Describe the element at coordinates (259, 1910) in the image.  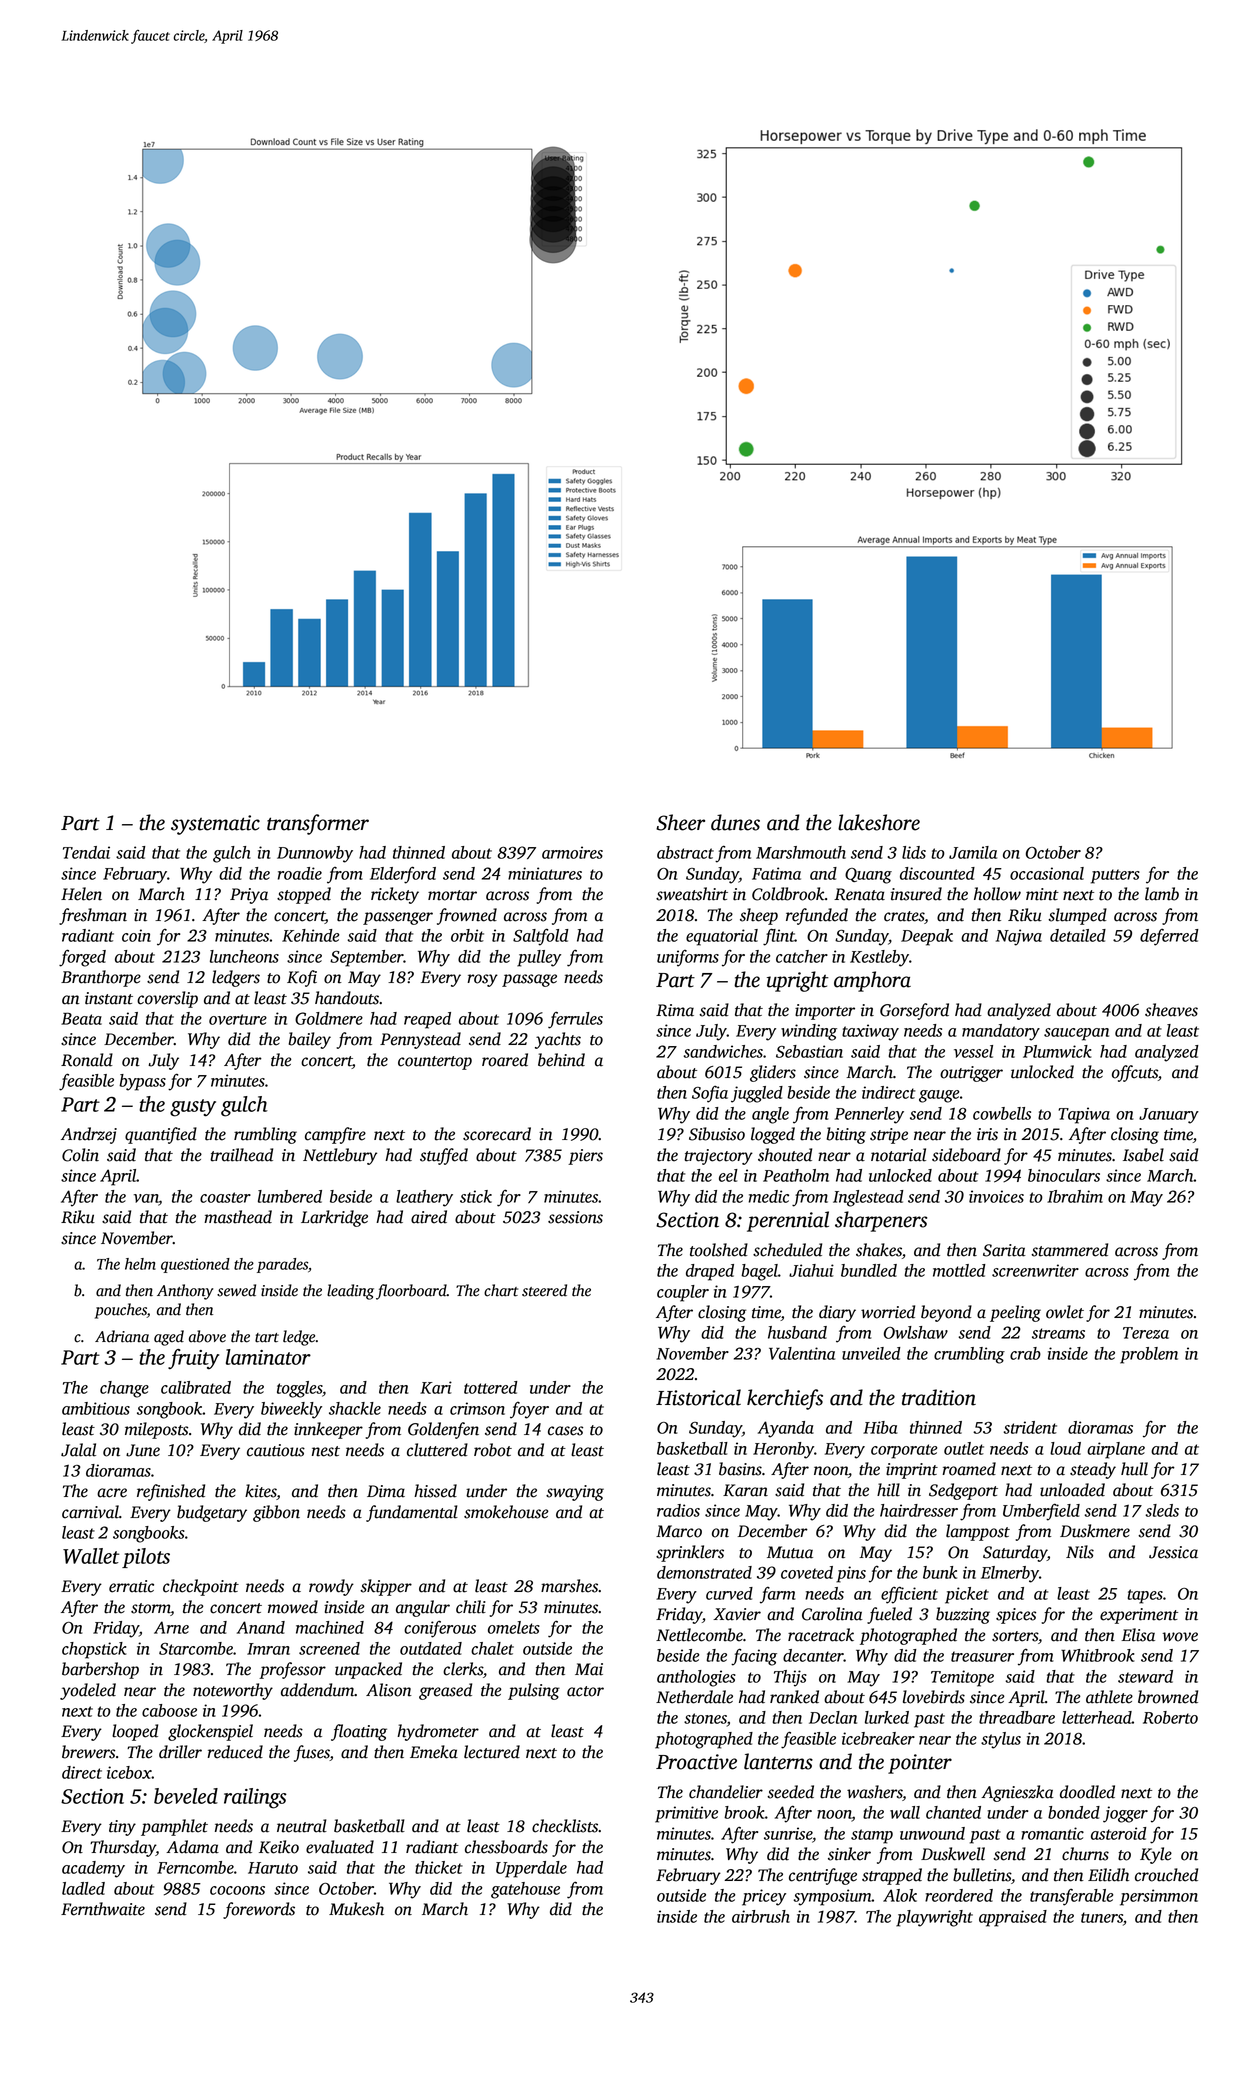
I see `forewords` at that location.
